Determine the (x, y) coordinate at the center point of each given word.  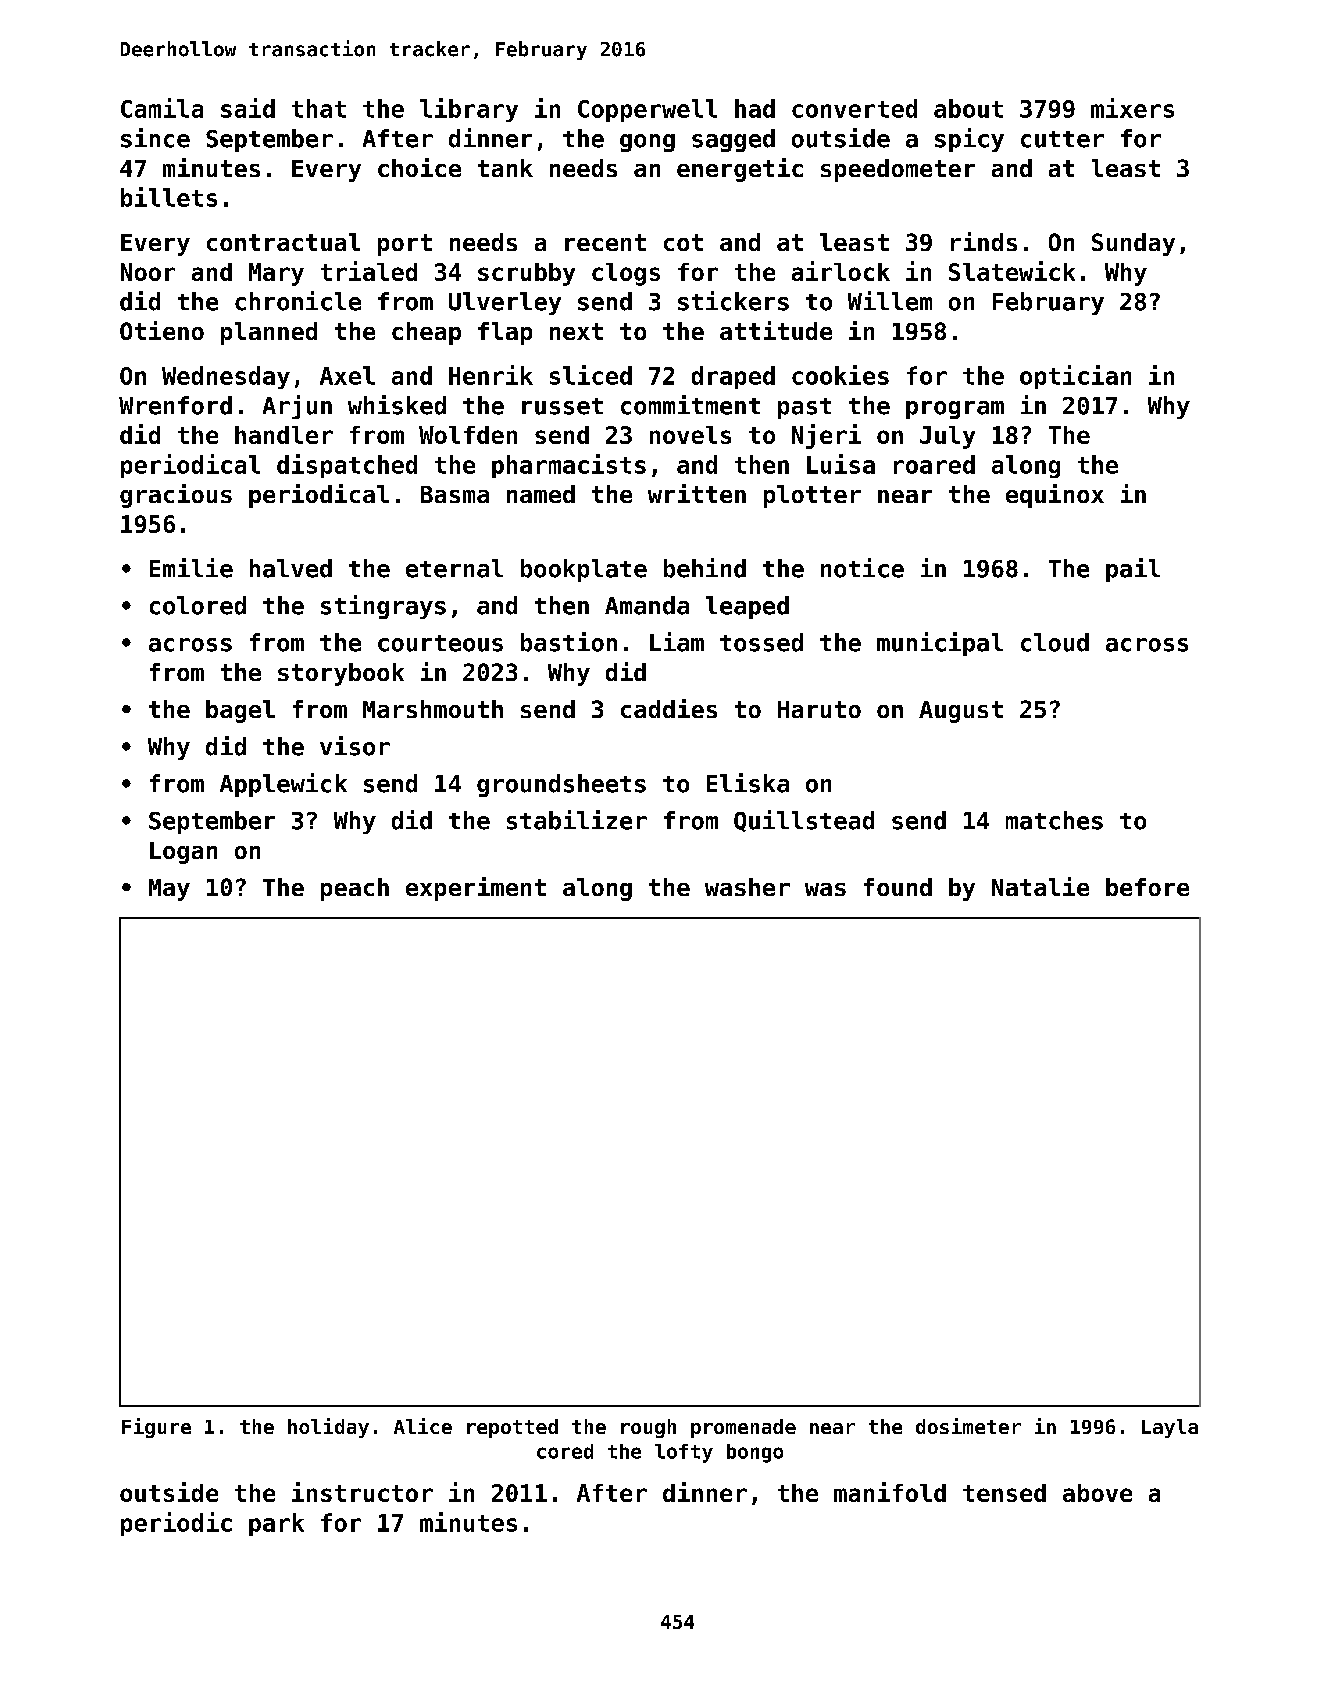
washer (747, 887)
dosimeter (968, 1426)
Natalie (1040, 886)
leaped (747, 607)
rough (648, 1428)
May (169, 890)
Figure (156, 1428)
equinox (1055, 496)
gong (647, 143)
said (248, 108)
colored (198, 605)
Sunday (1133, 244)
